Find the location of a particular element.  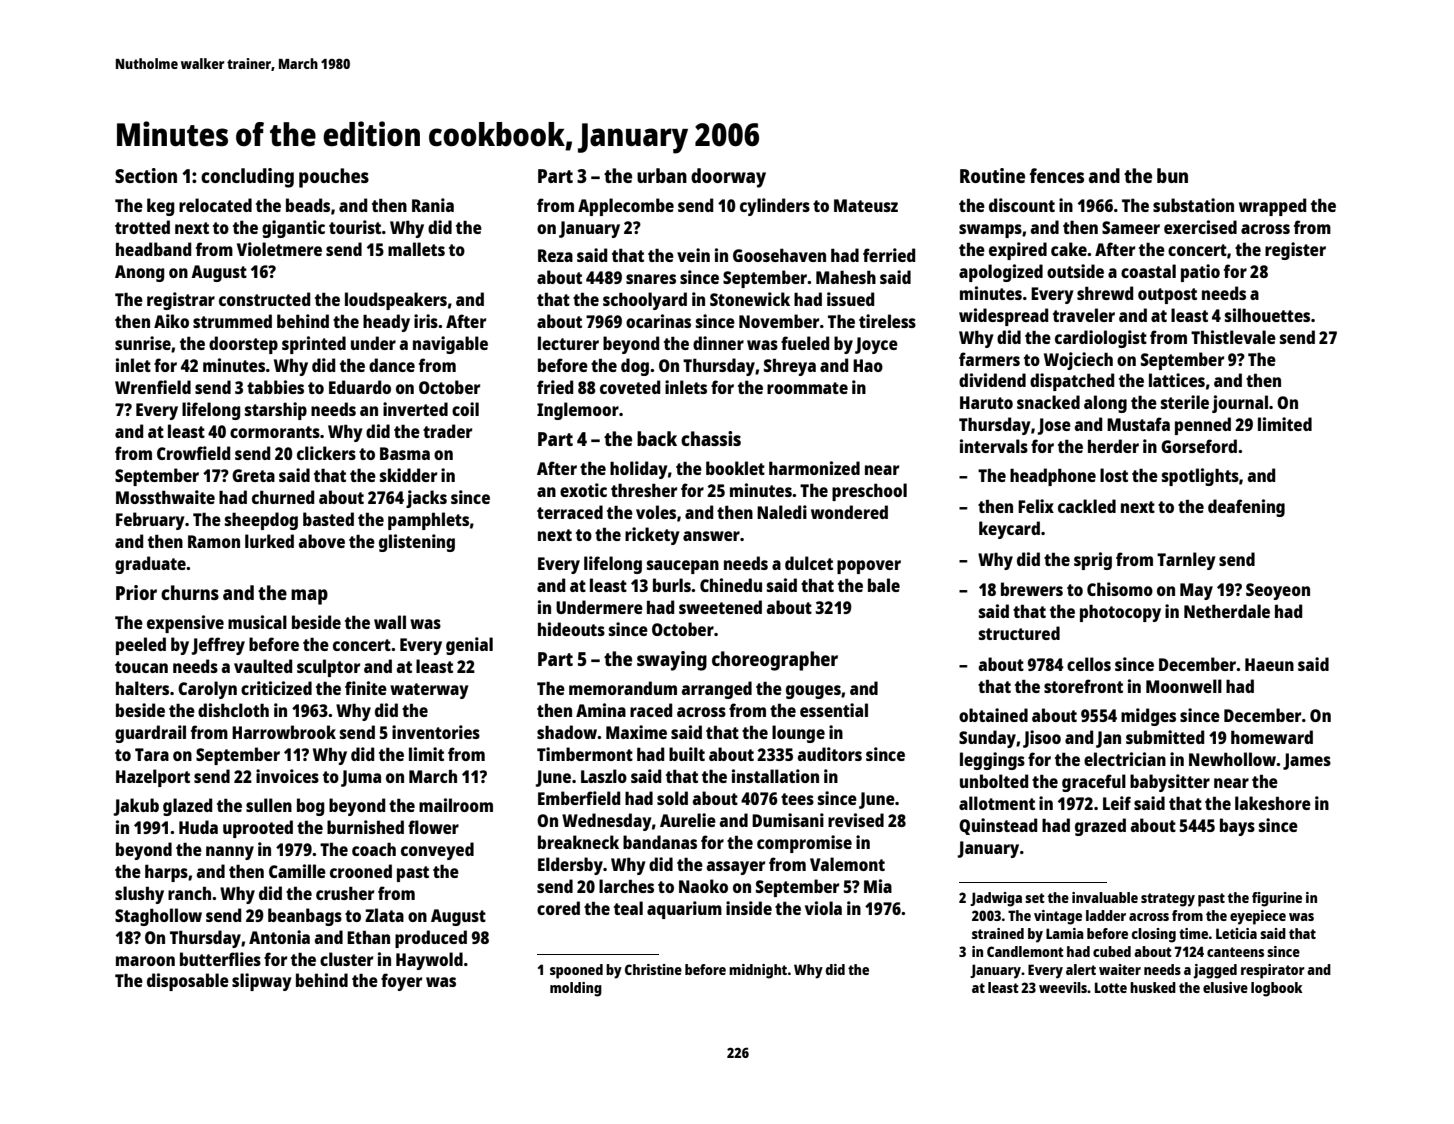

heady is located at coordinates (386, 323).
